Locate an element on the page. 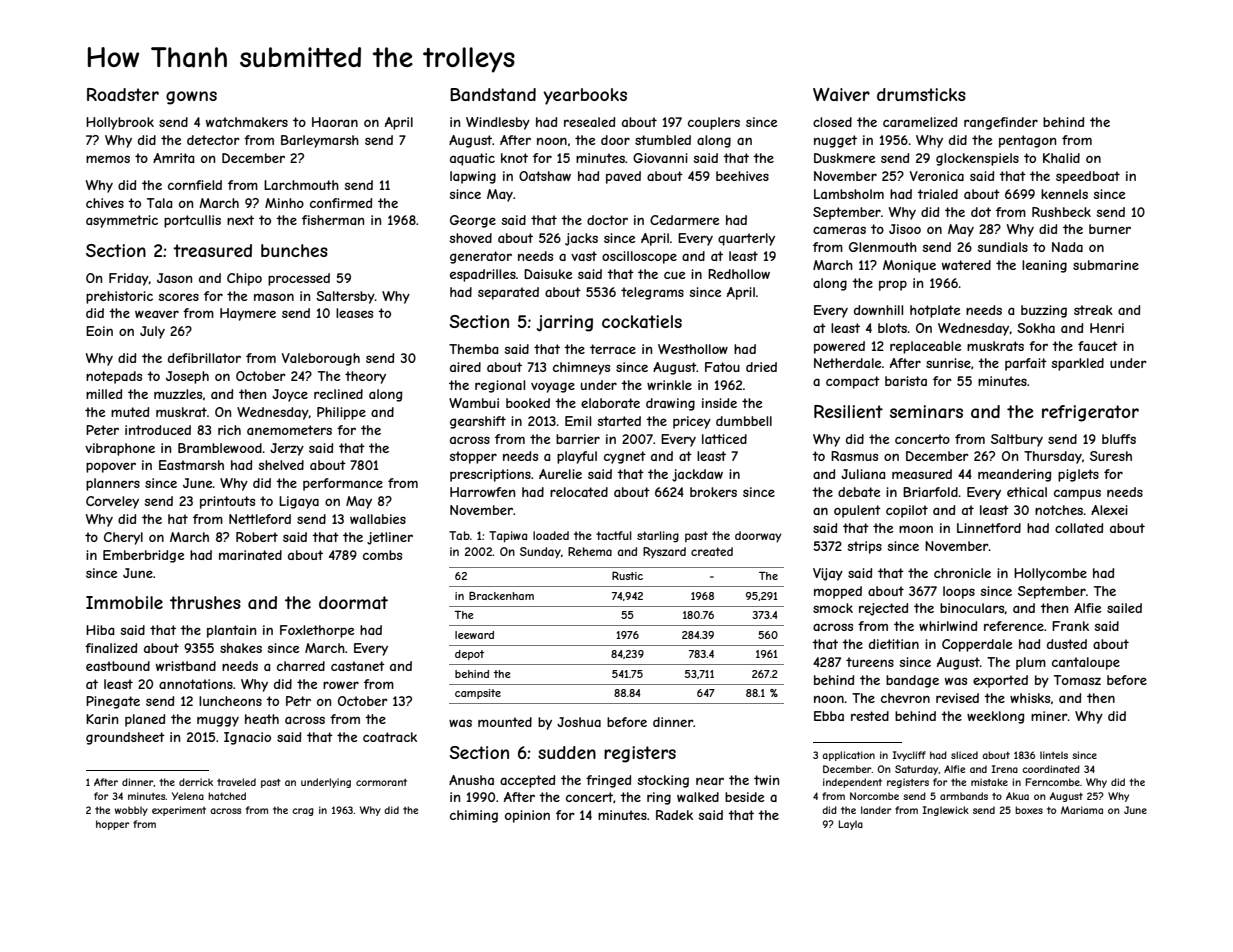  Jason is located at coordinates (174, 278).
